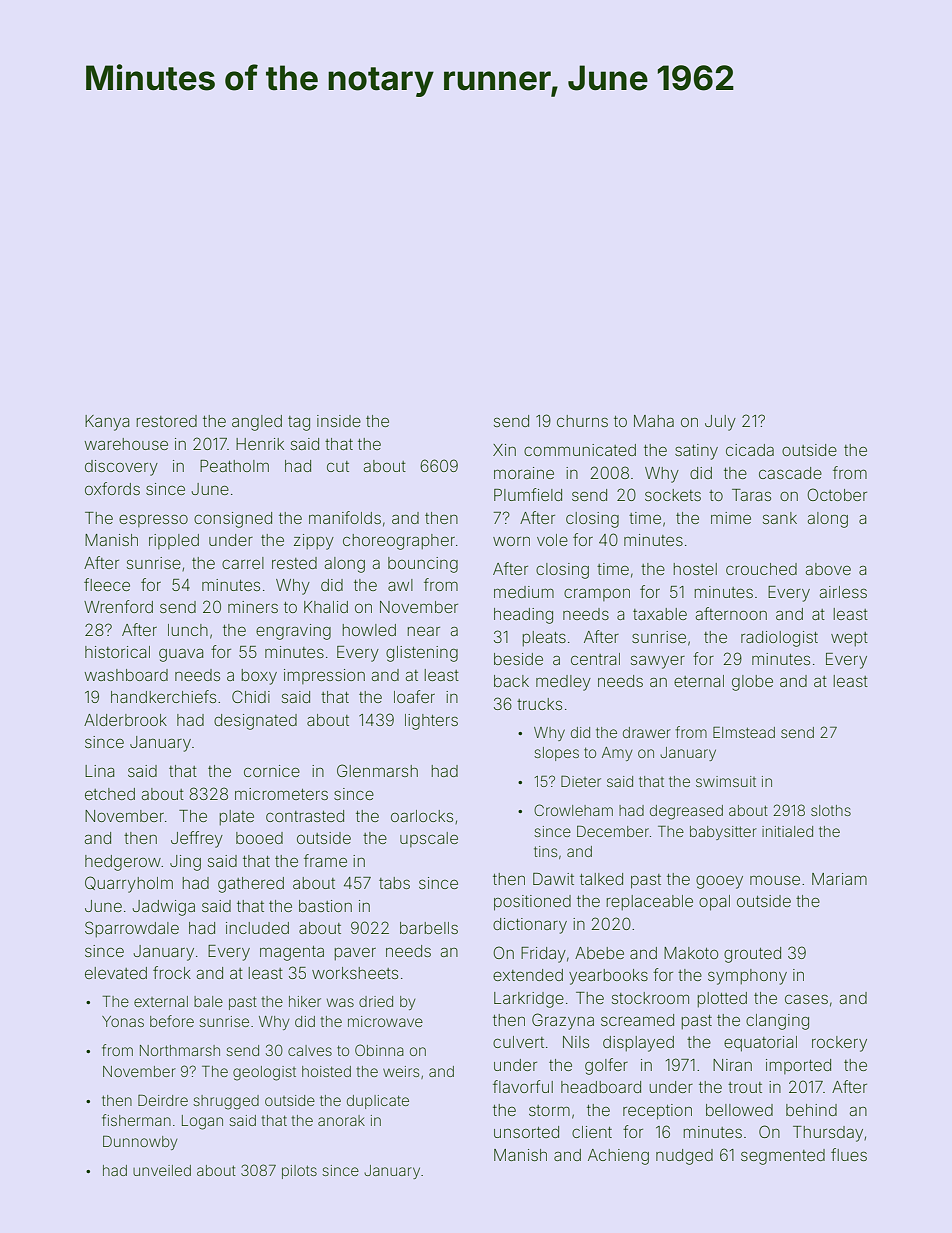 The height and width of the document is (1233, 952). What do you see at coordinates (174, 541) in the document?
I see `rippled` at bounding box center [174, 541].
